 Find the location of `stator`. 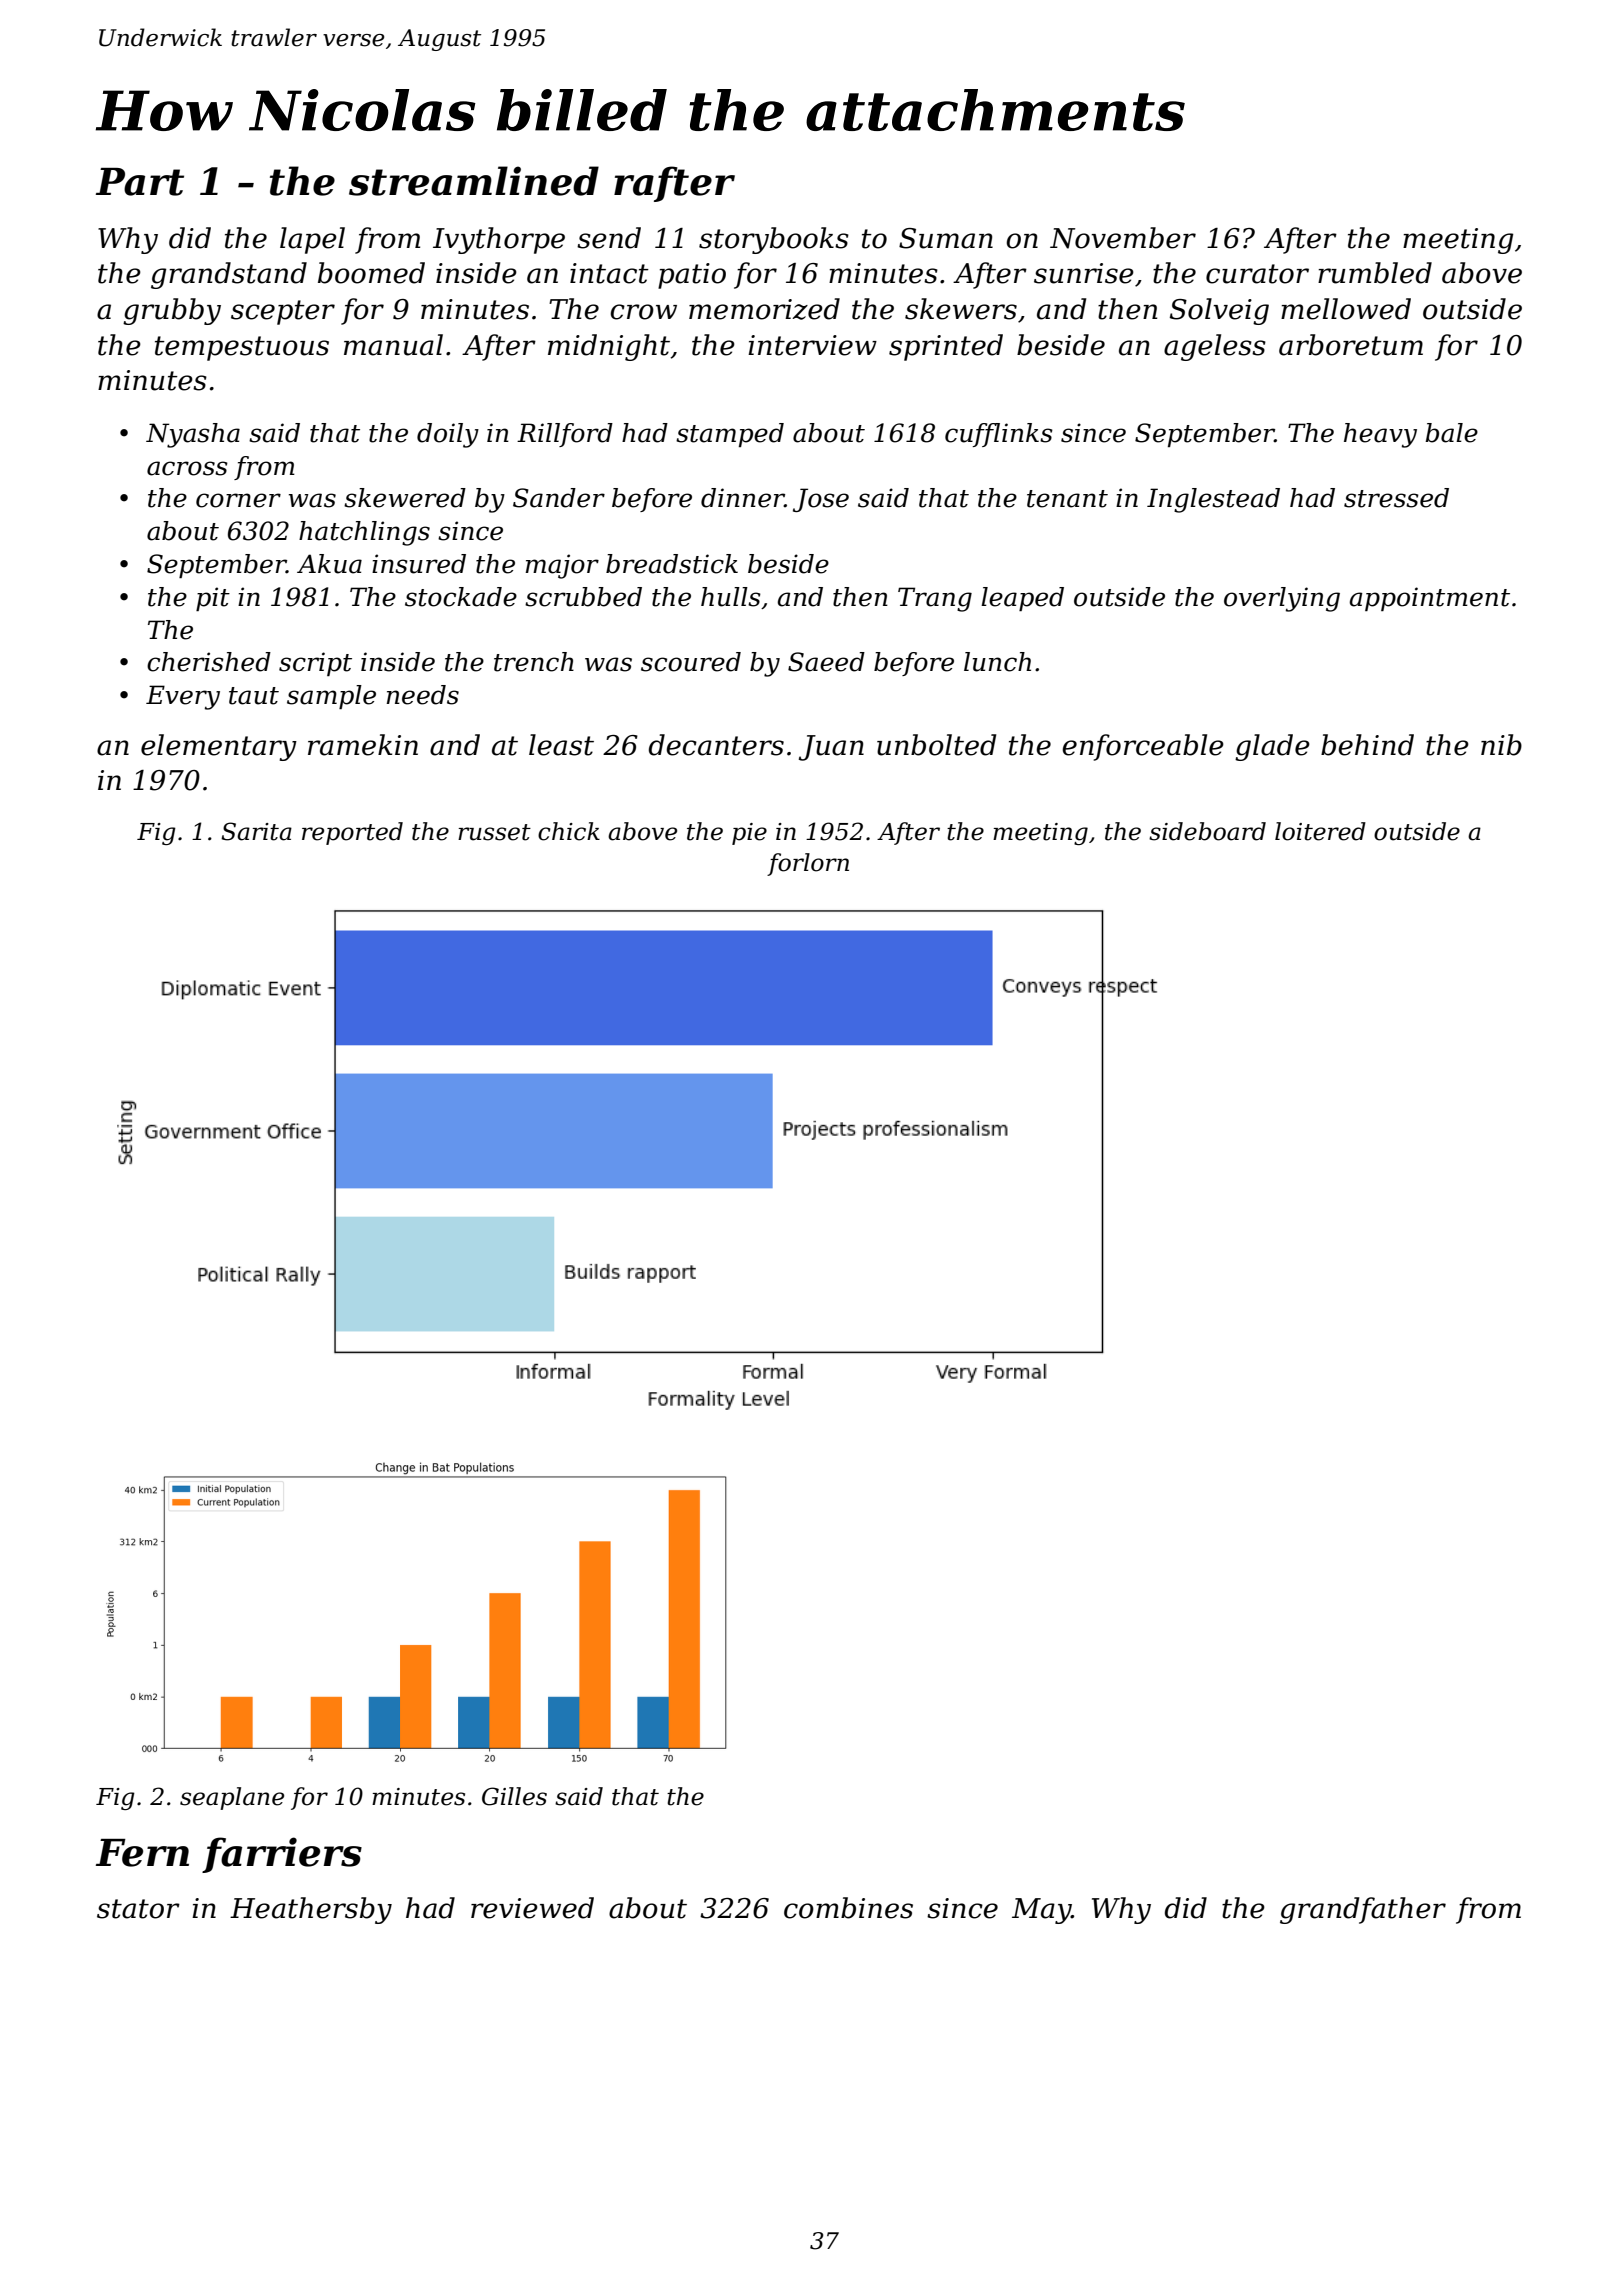

stator is located at coordinates (138, 1909).
